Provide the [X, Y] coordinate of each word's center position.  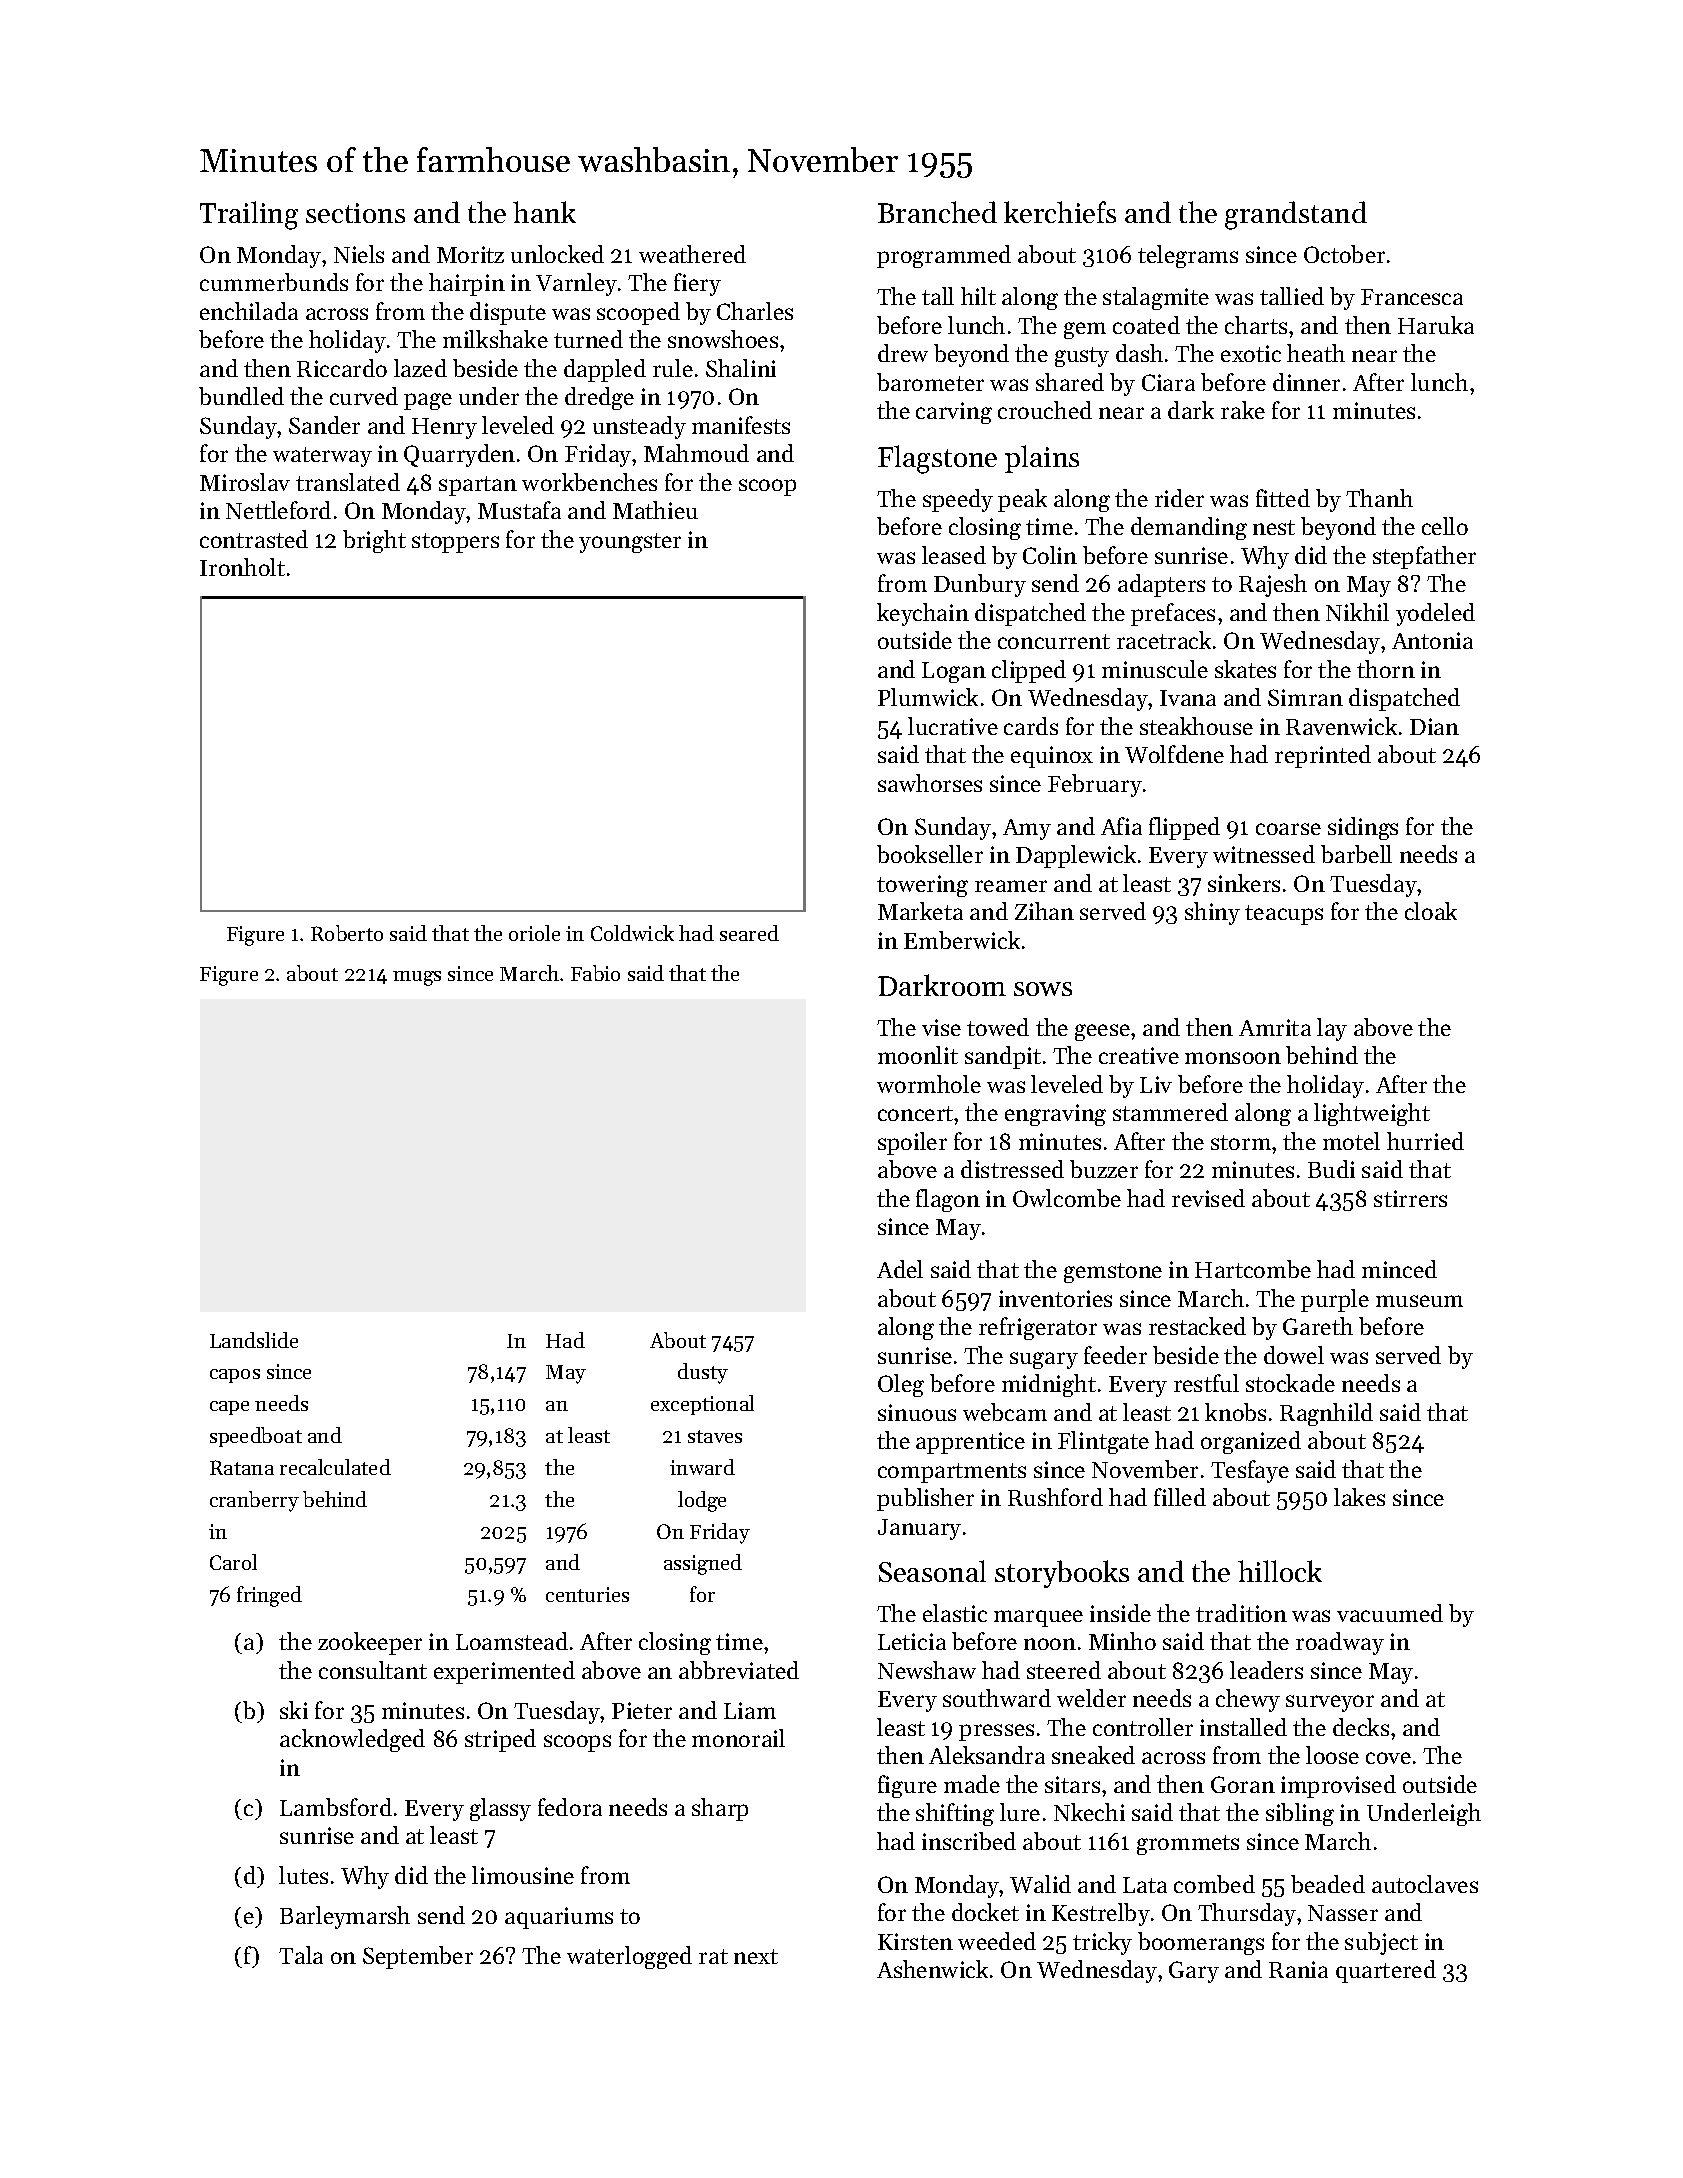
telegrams [1188, 256]
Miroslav [245, 482]
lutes [303, 1875]
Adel [900, 1269]
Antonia [1432, 640]
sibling [1300, 1814]
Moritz [470, 254]
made [972, 1784]
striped [500, 1740]
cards [1031, 726]
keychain [923, 614]
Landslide [254, 1340]
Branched [937, 212]
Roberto [347, 933]
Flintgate [1103, 1442]
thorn [1386, 669]
